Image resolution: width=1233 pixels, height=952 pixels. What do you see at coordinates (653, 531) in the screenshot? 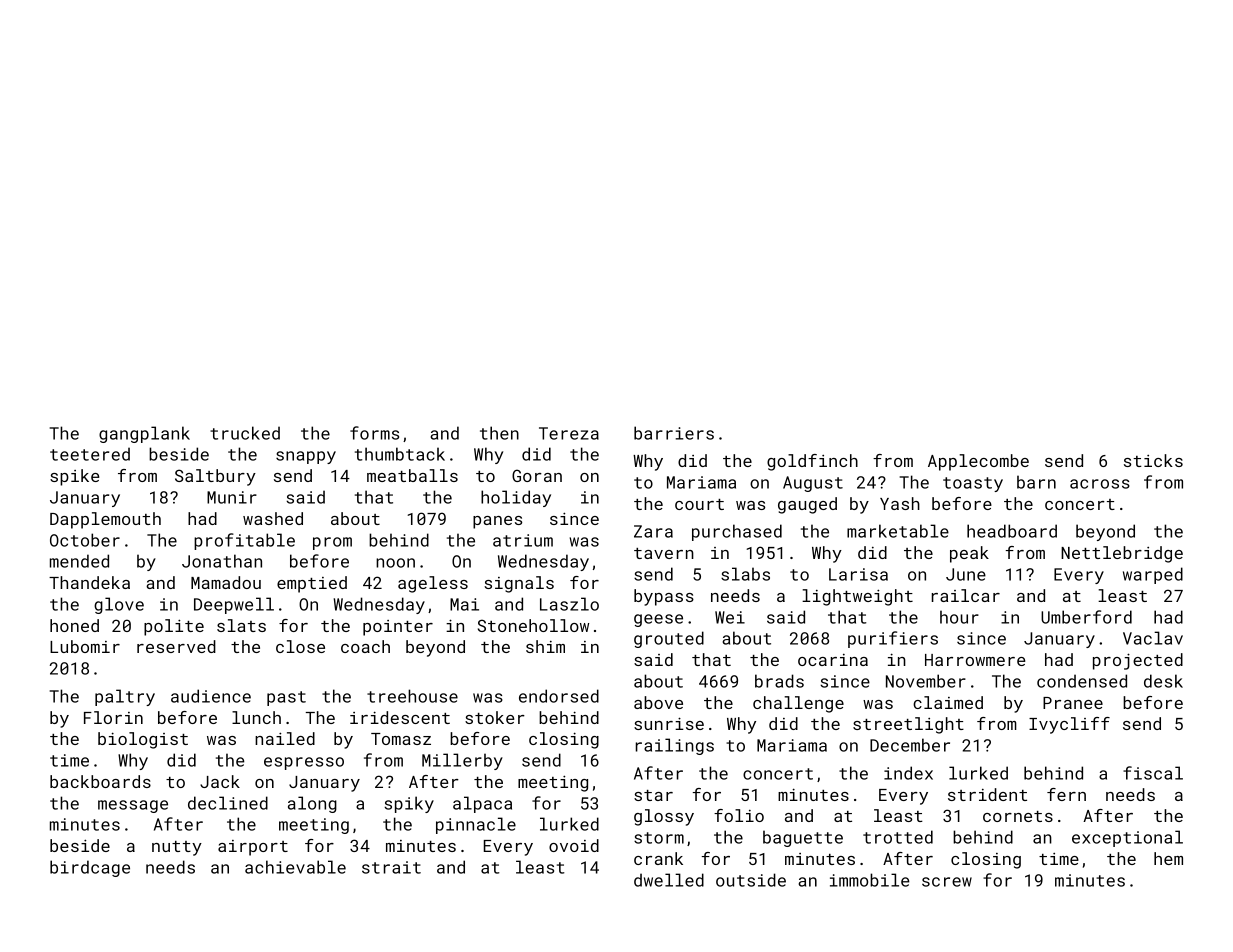
I see `Zara` at bounding box center [653, 531].
